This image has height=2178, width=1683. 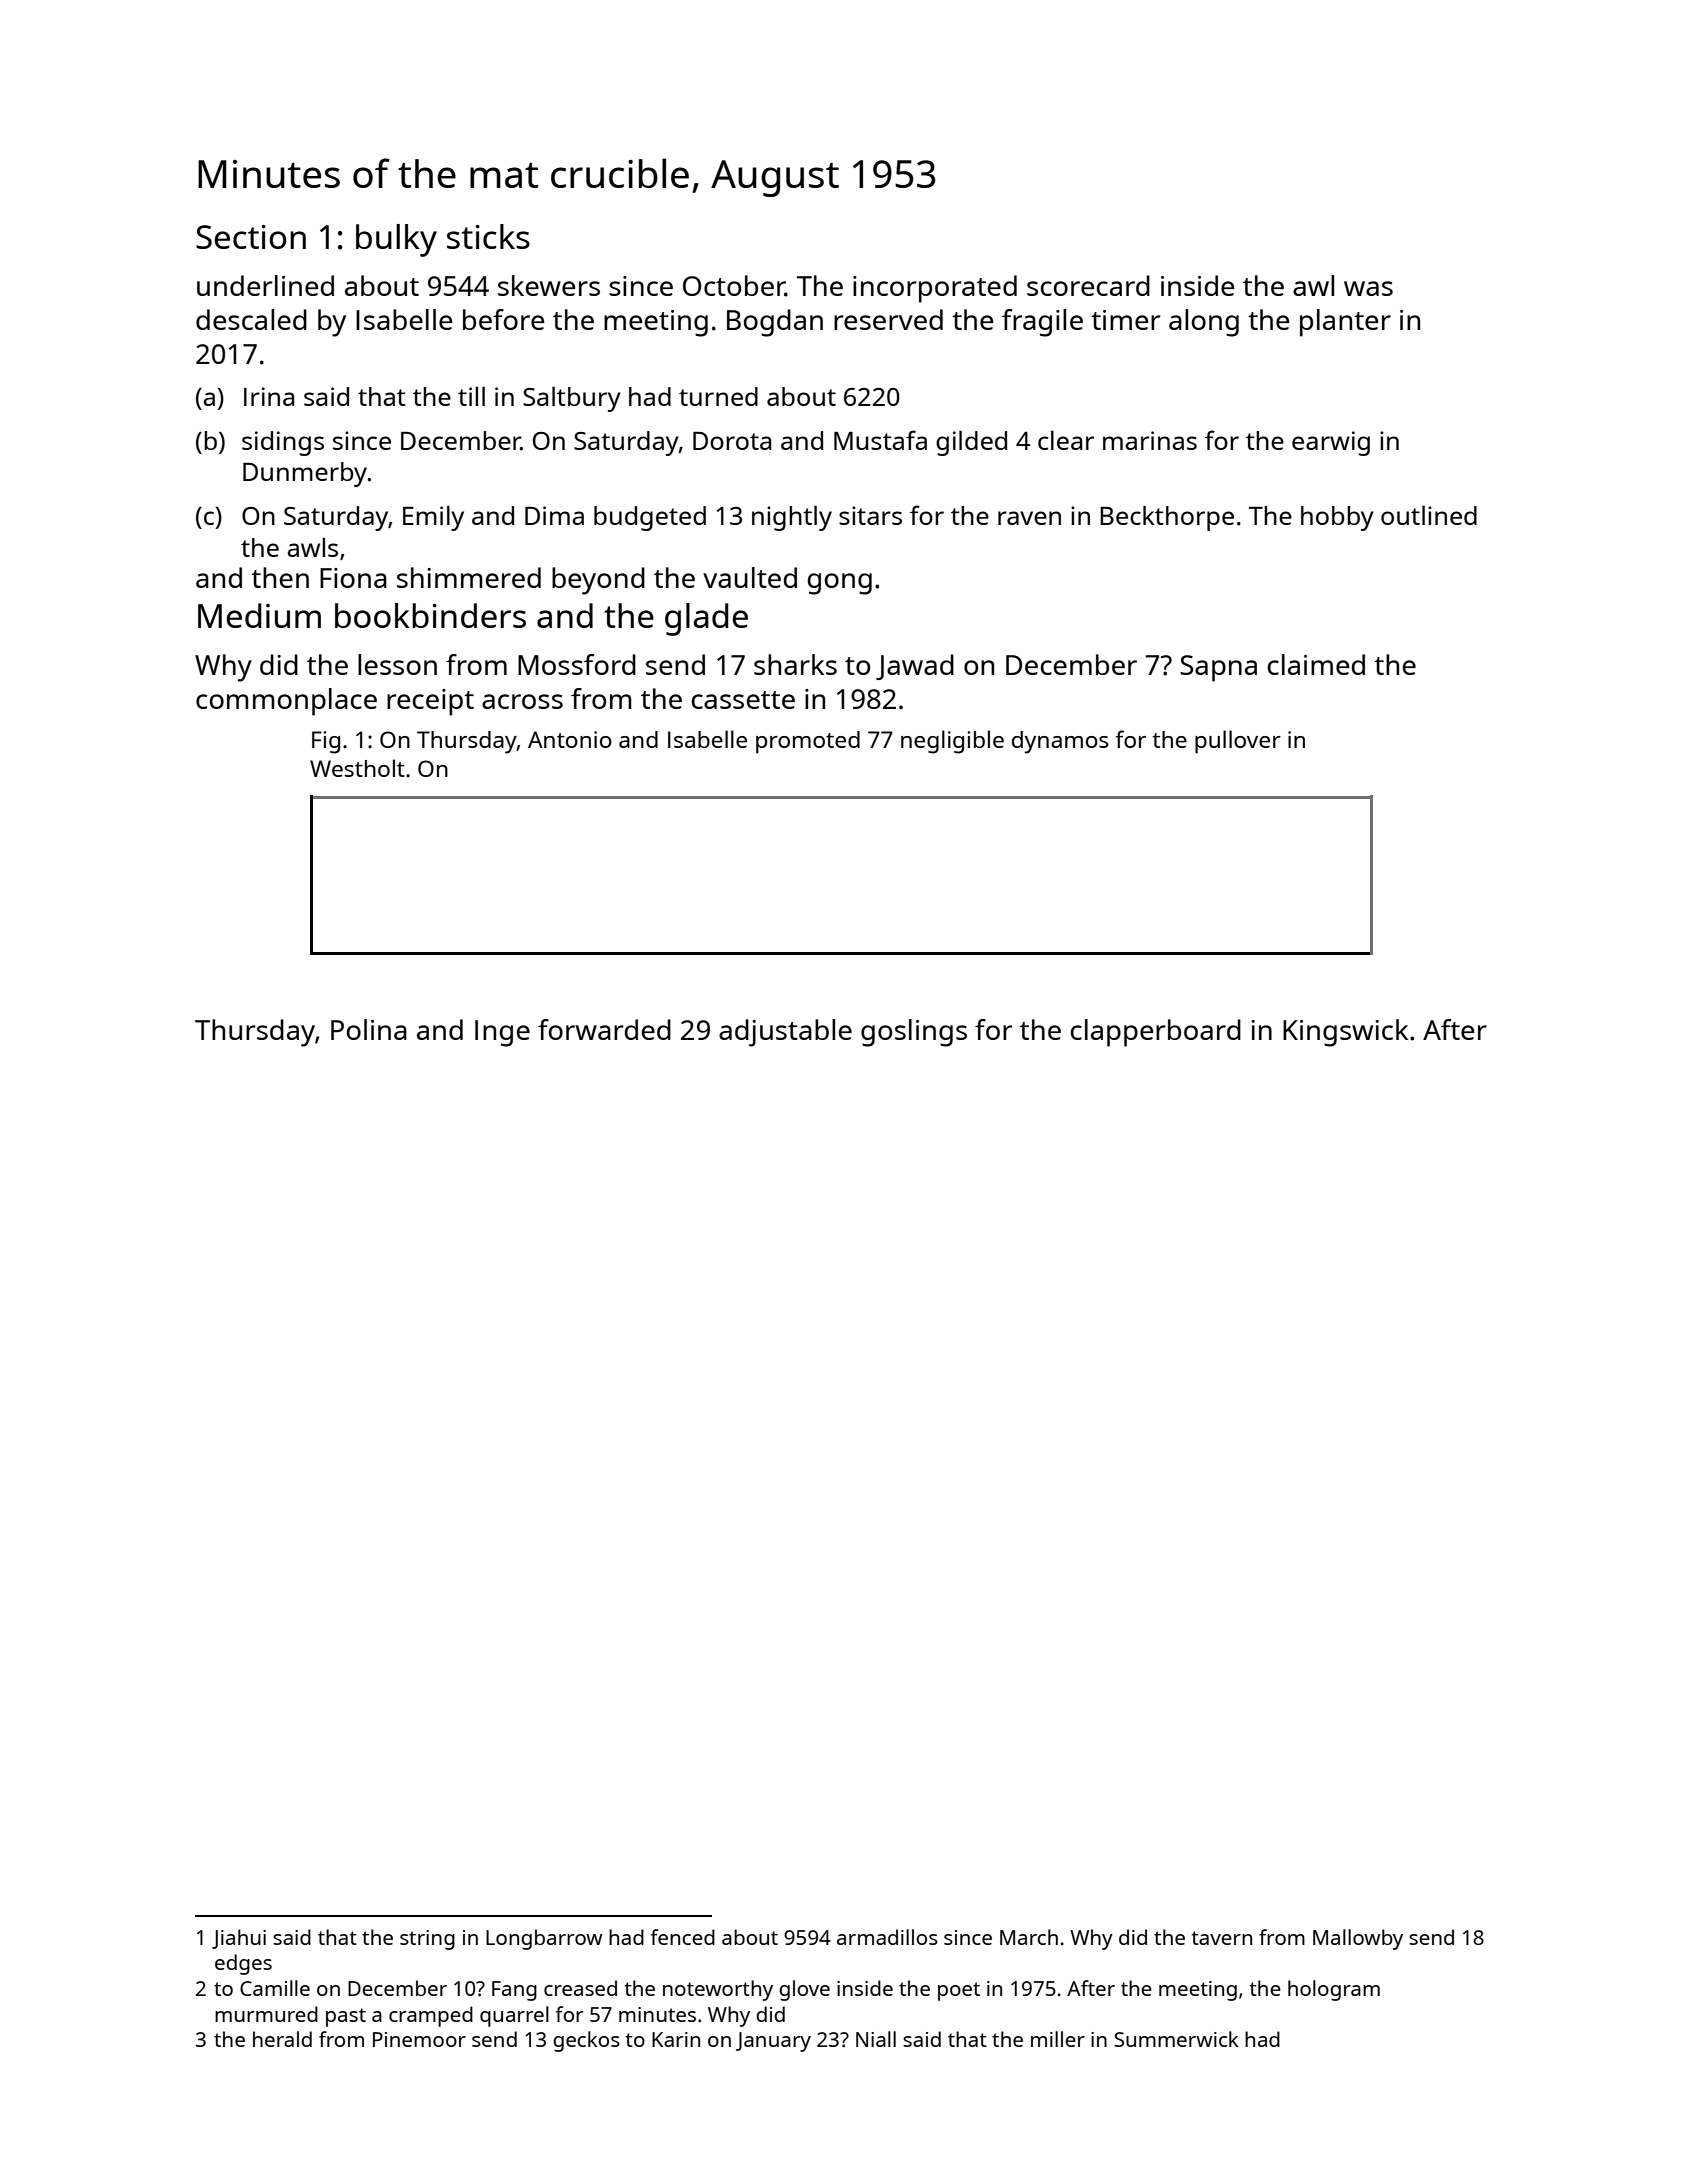 I want to click on Dima, so click(x=554, y=515).
